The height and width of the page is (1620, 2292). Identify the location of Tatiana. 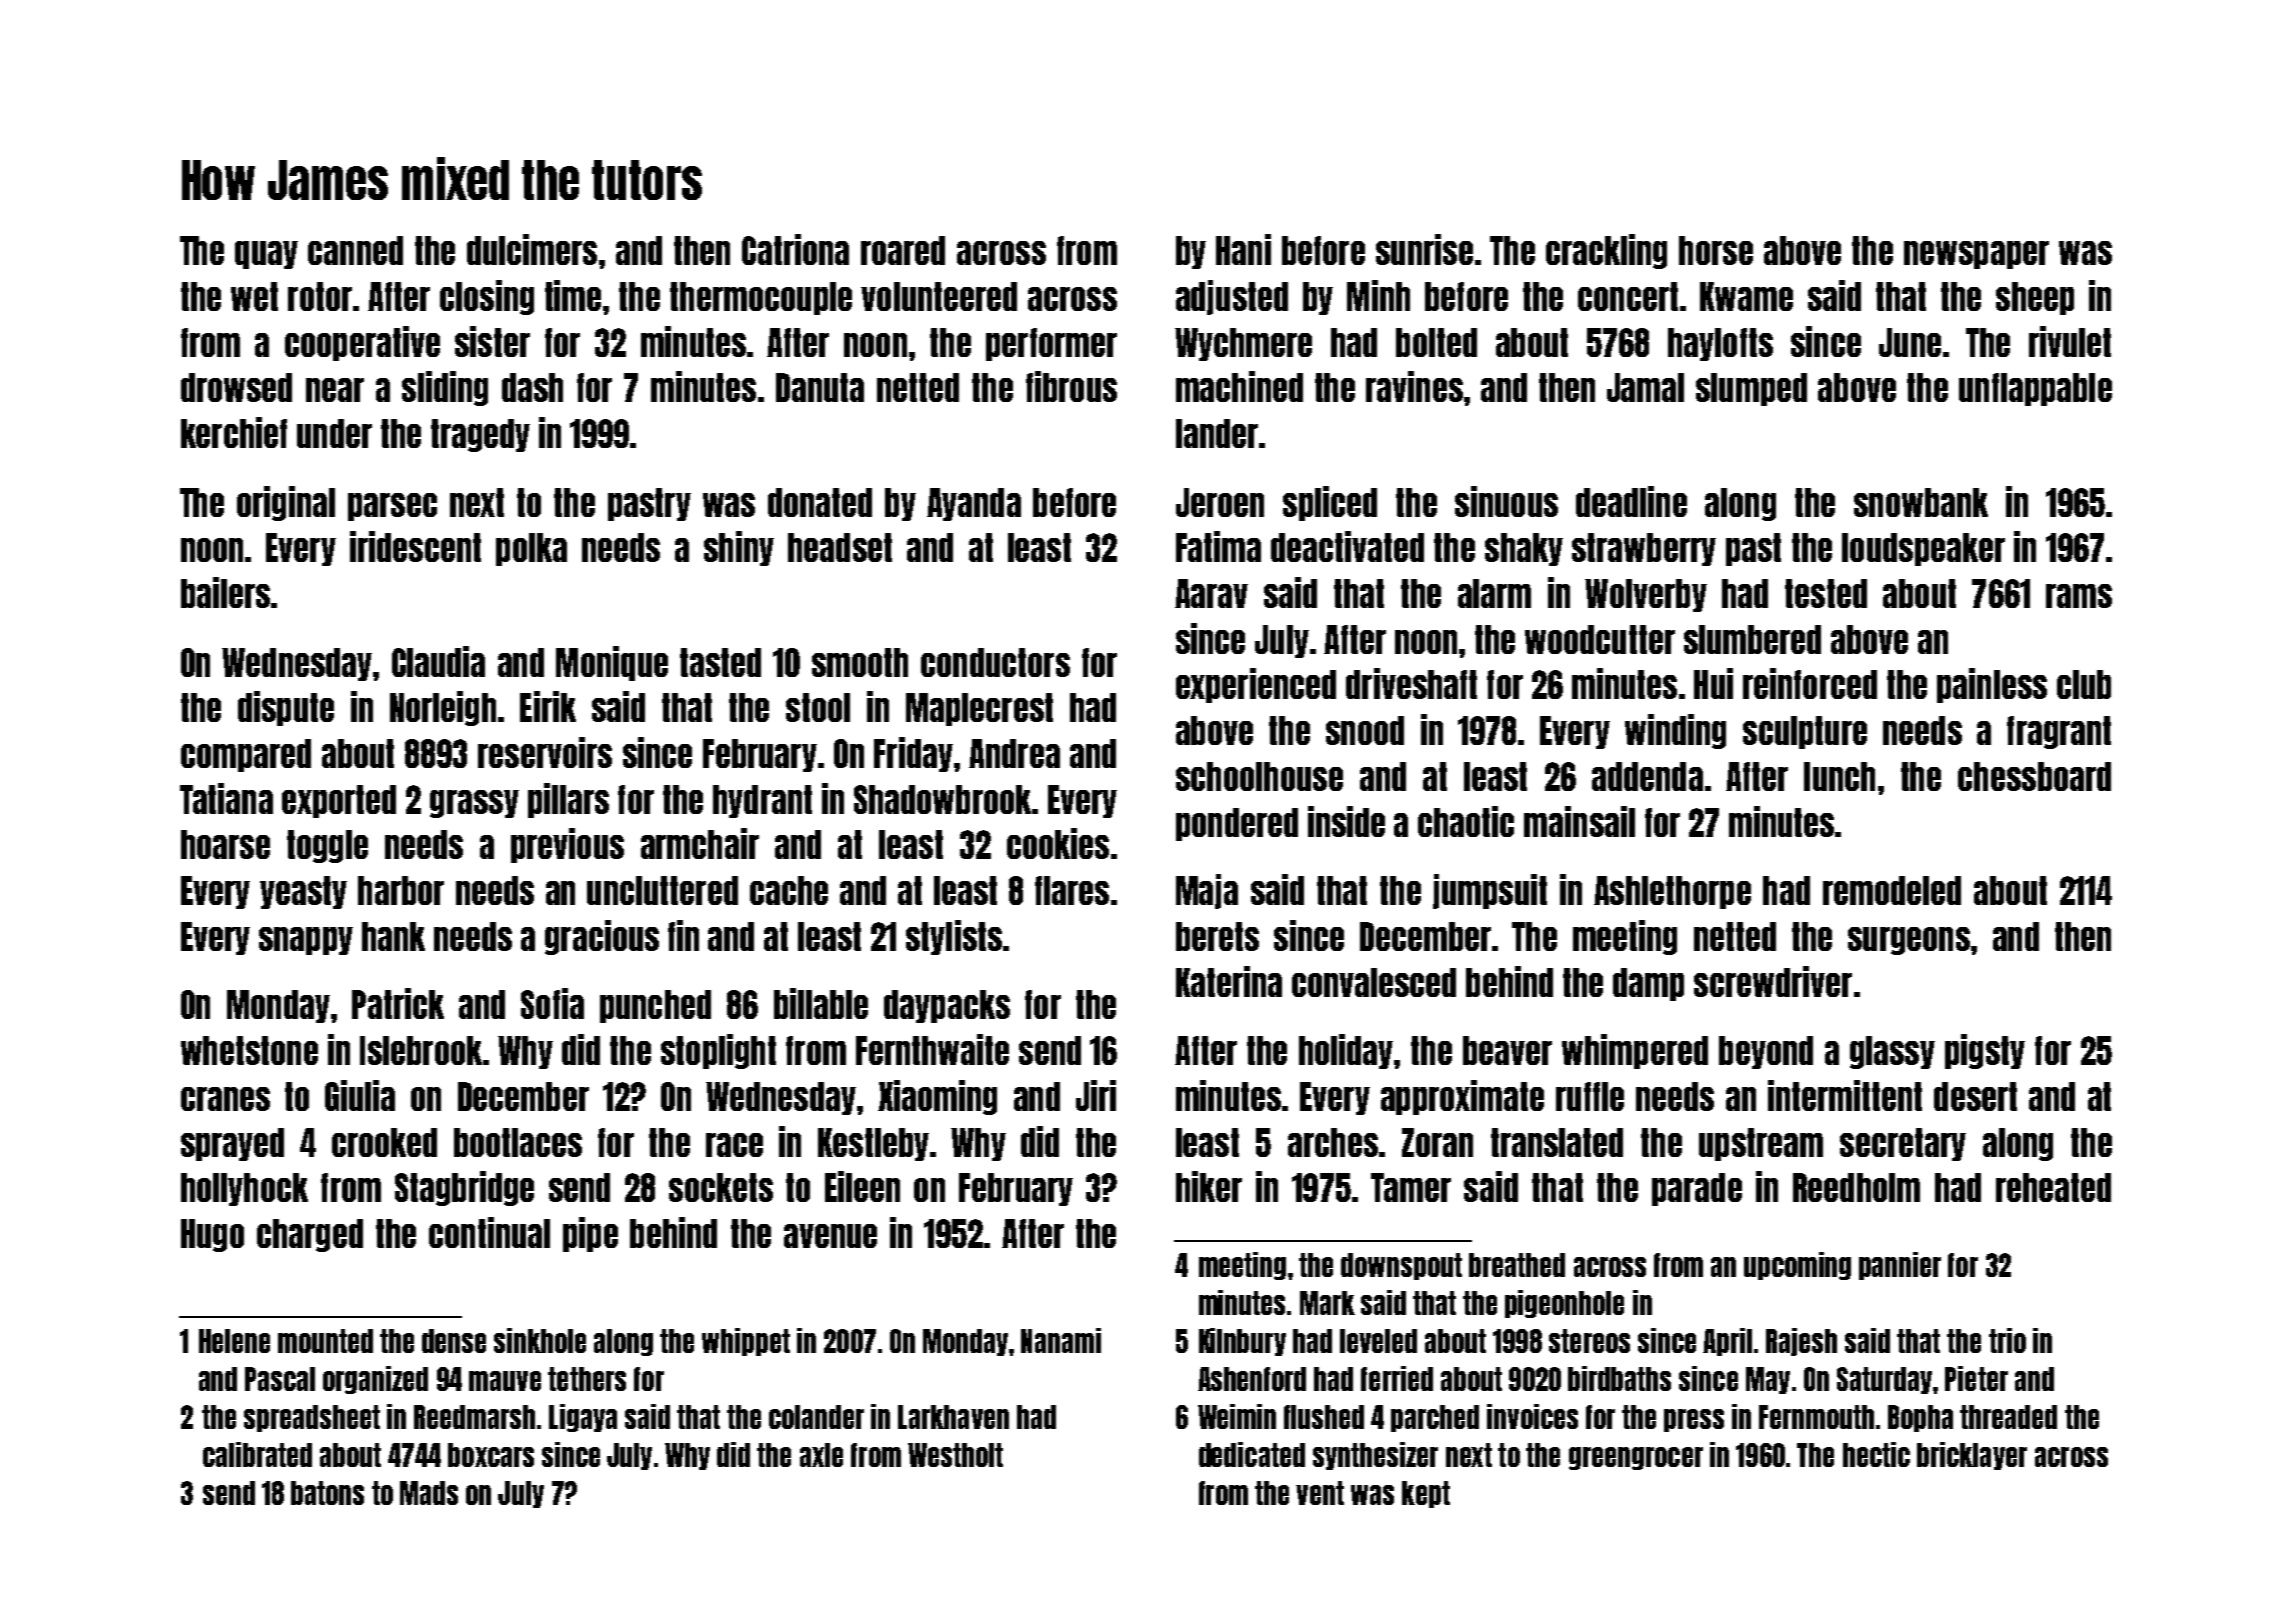
(226, 798).
